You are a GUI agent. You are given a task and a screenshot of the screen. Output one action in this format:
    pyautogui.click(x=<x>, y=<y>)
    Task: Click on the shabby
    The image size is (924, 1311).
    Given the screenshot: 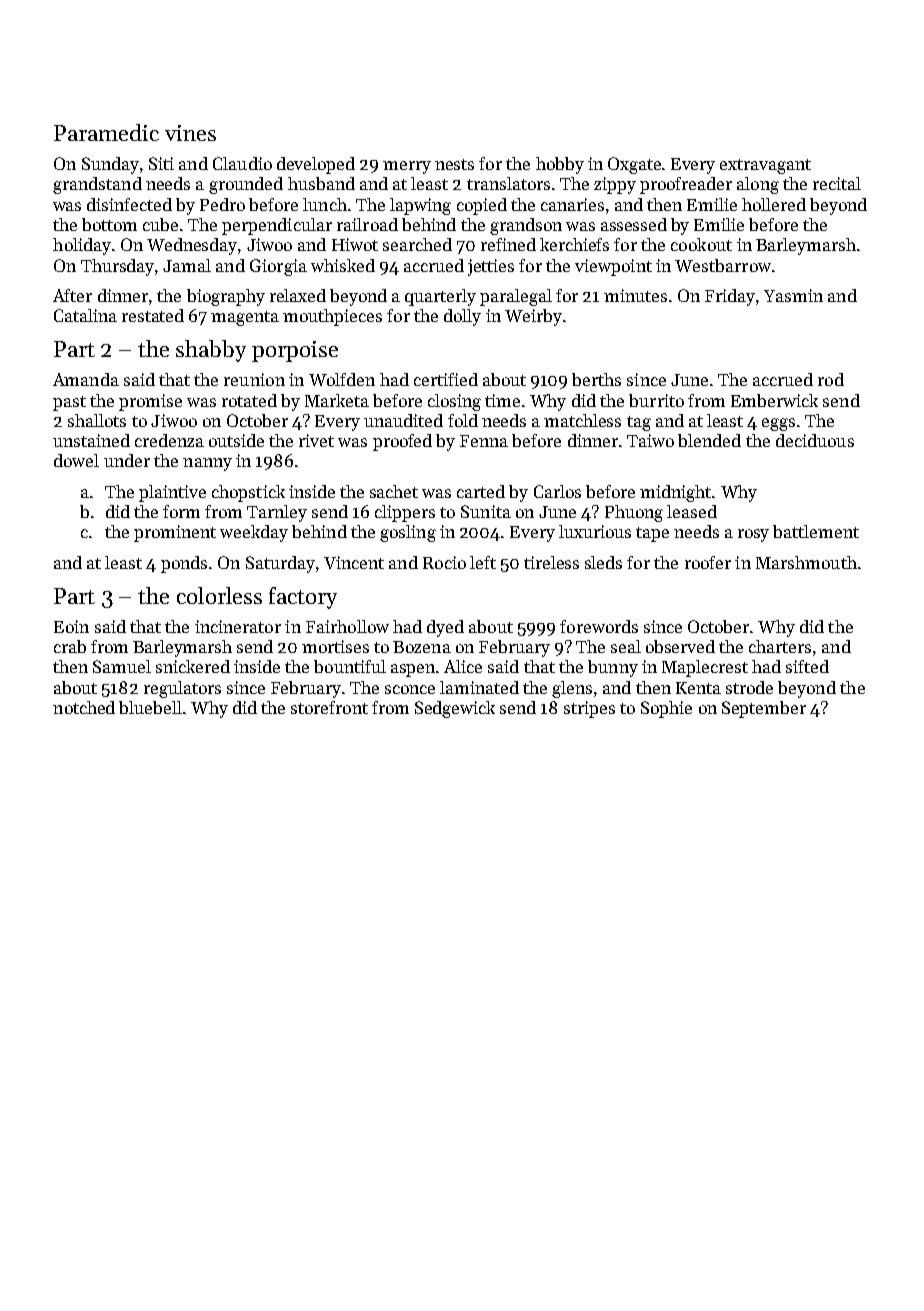 What is the action you would take?
    pyautogui.click(x=211, y=351)
